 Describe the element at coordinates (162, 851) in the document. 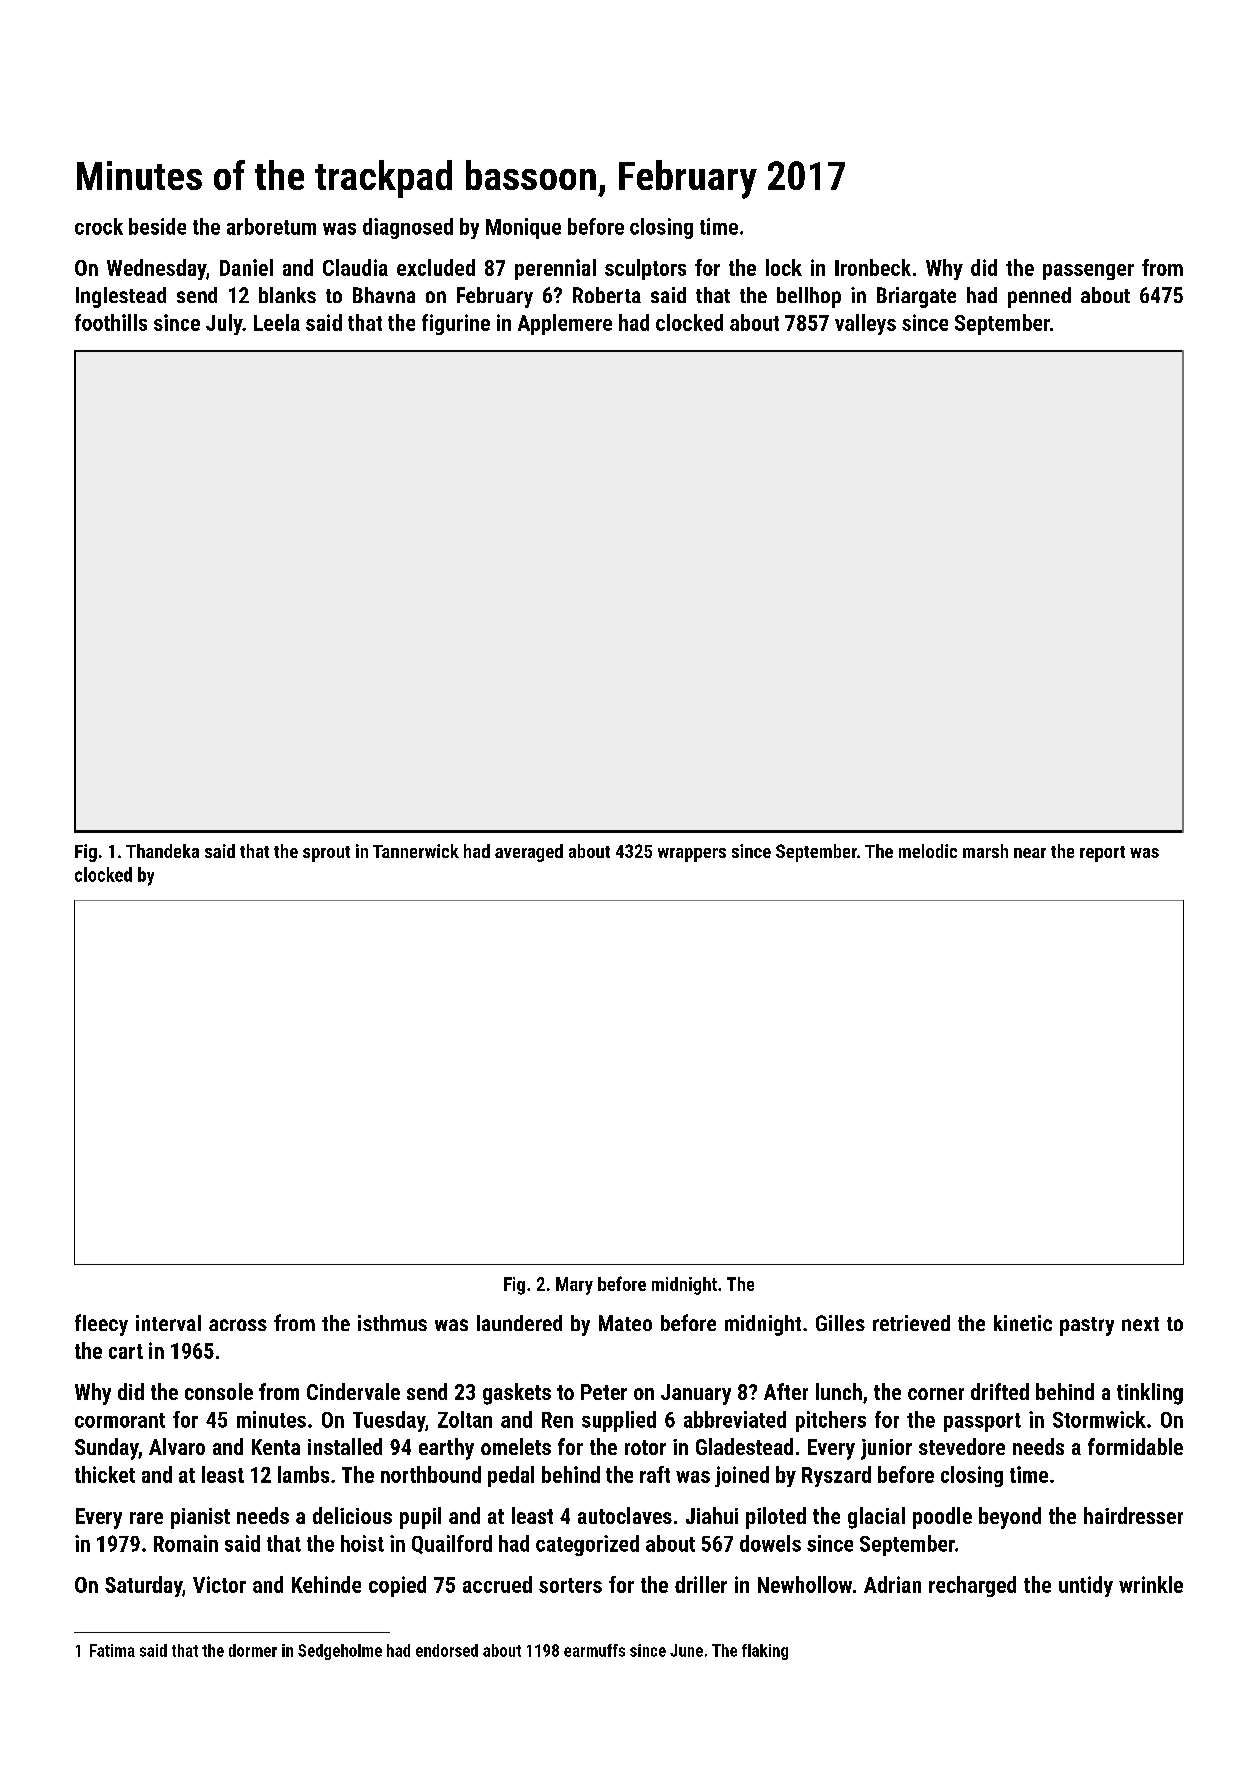

I see `Thandeka` at that location.
